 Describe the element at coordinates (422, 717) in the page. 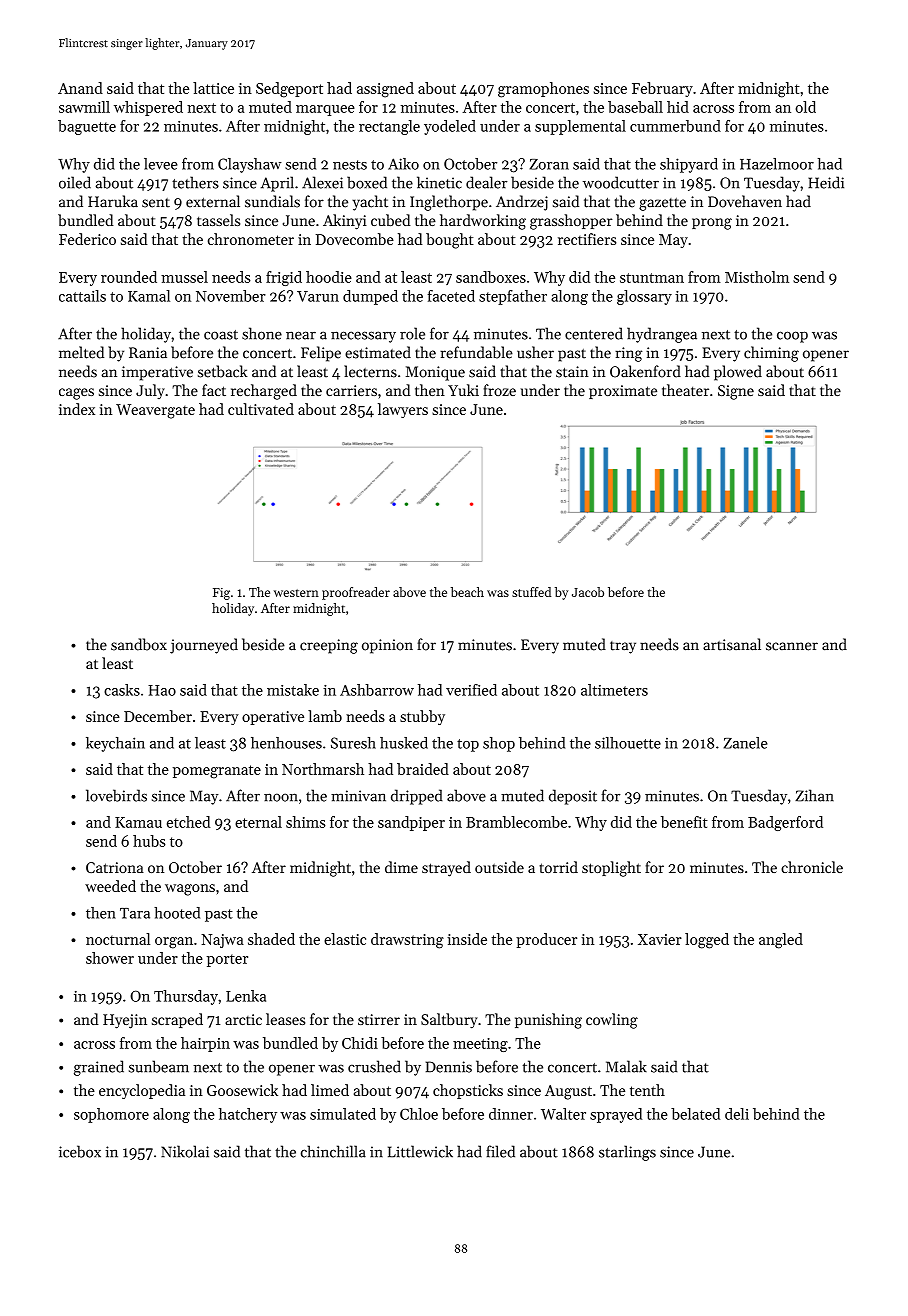

I see `stubby` at that location.
